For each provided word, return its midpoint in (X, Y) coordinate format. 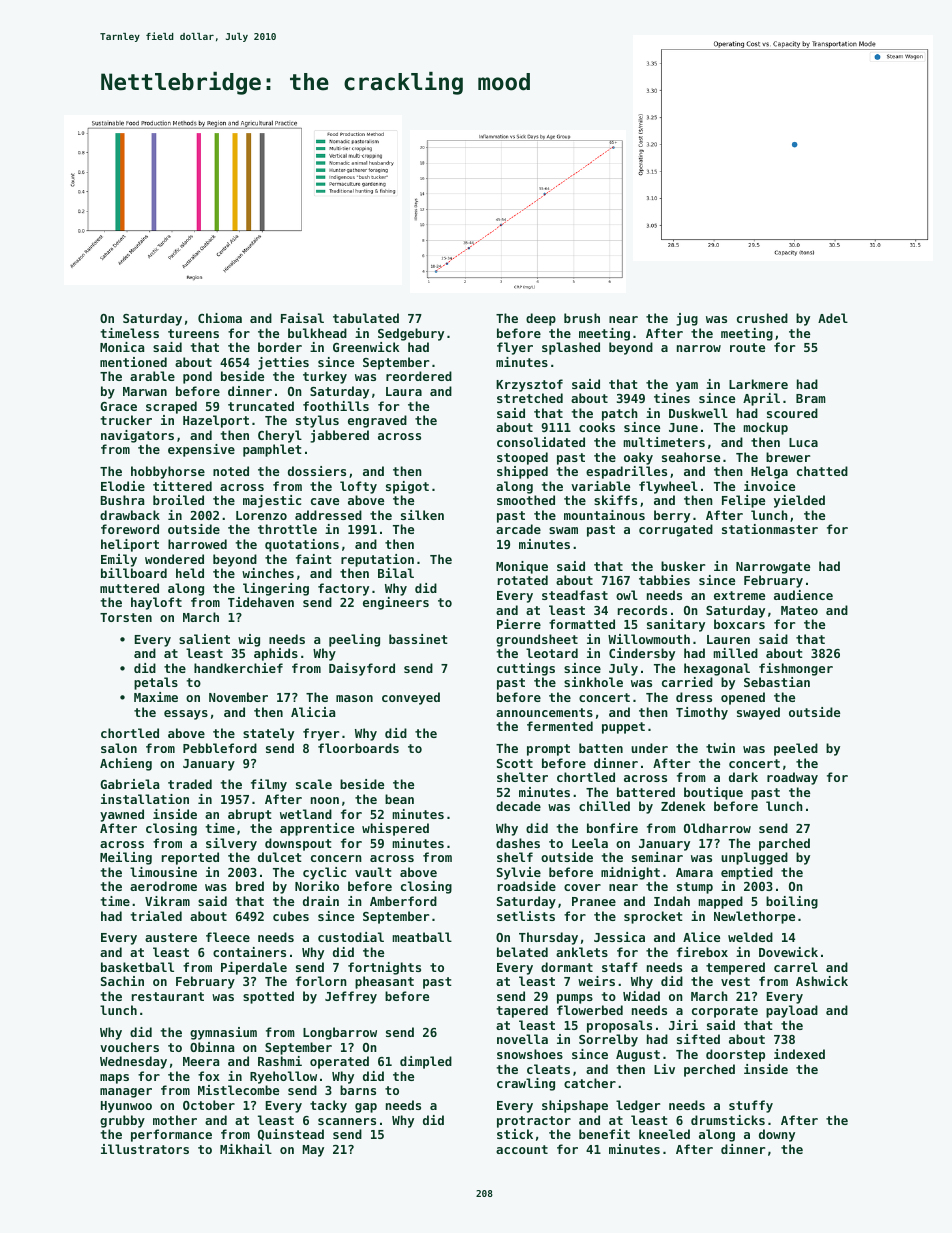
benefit (604, 1134)
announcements (544, 712)
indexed (799, 1054)
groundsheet (537, 640)
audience (803, 595)
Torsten (126, 617)
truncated (261, 406)
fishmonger (796, 669)
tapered (522, 1011)
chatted (822, 471)
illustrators (145, 1149)
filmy (269, 785)
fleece (228, 937)
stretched (530, 398)
